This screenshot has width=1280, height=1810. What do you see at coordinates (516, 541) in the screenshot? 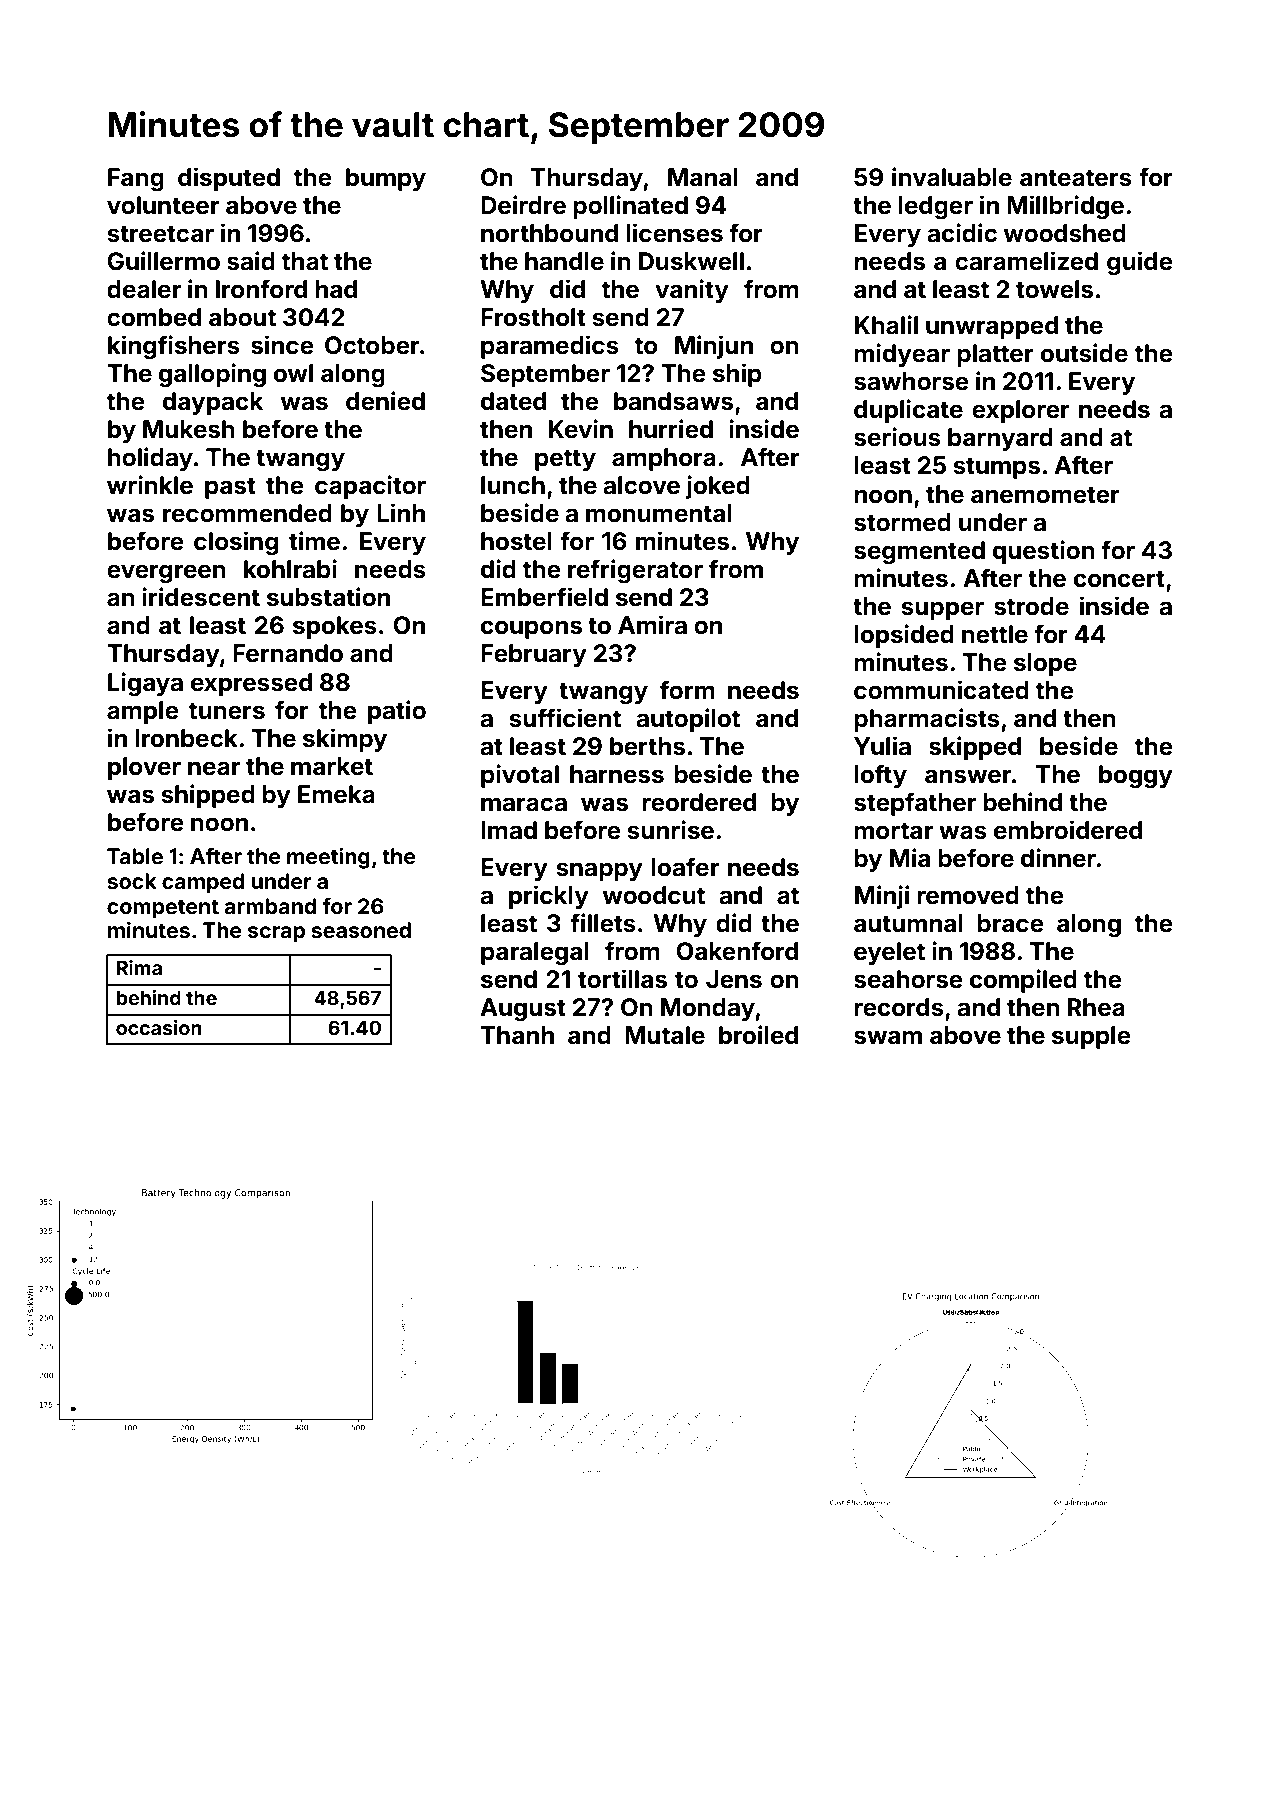
I see `hostel` at bounding box center [516, 541].
